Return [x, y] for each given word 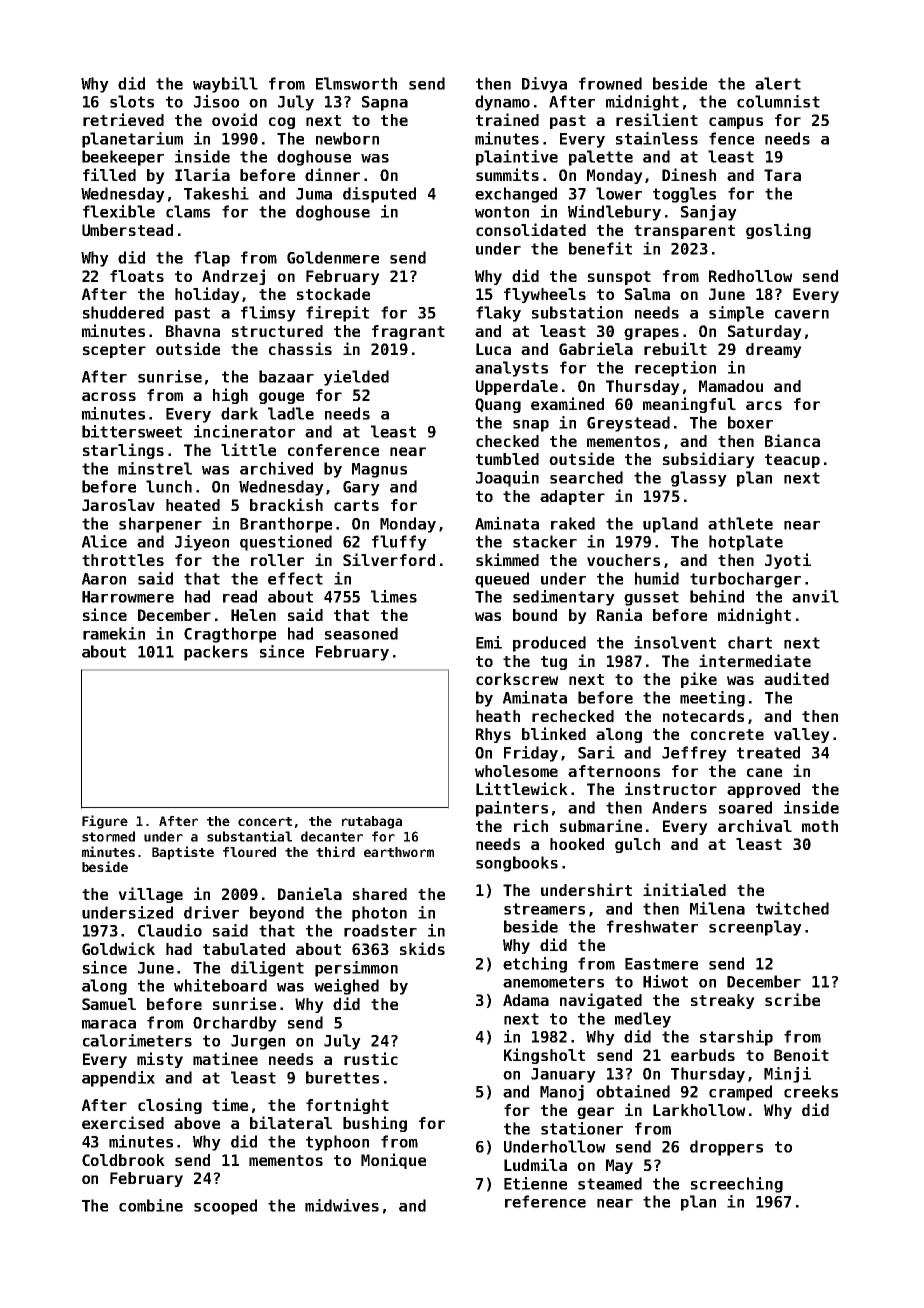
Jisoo [216, 101]
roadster [380, 930]
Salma [647, 294]
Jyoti [788, 561]
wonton [502, 212]
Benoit [801, 1054]
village [150, 895]
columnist [778, 101]
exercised [123, 1122]
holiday [207, 295]
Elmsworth [356, 83]
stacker [545, 541]
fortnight [347, 1106]
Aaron [104, 579]
